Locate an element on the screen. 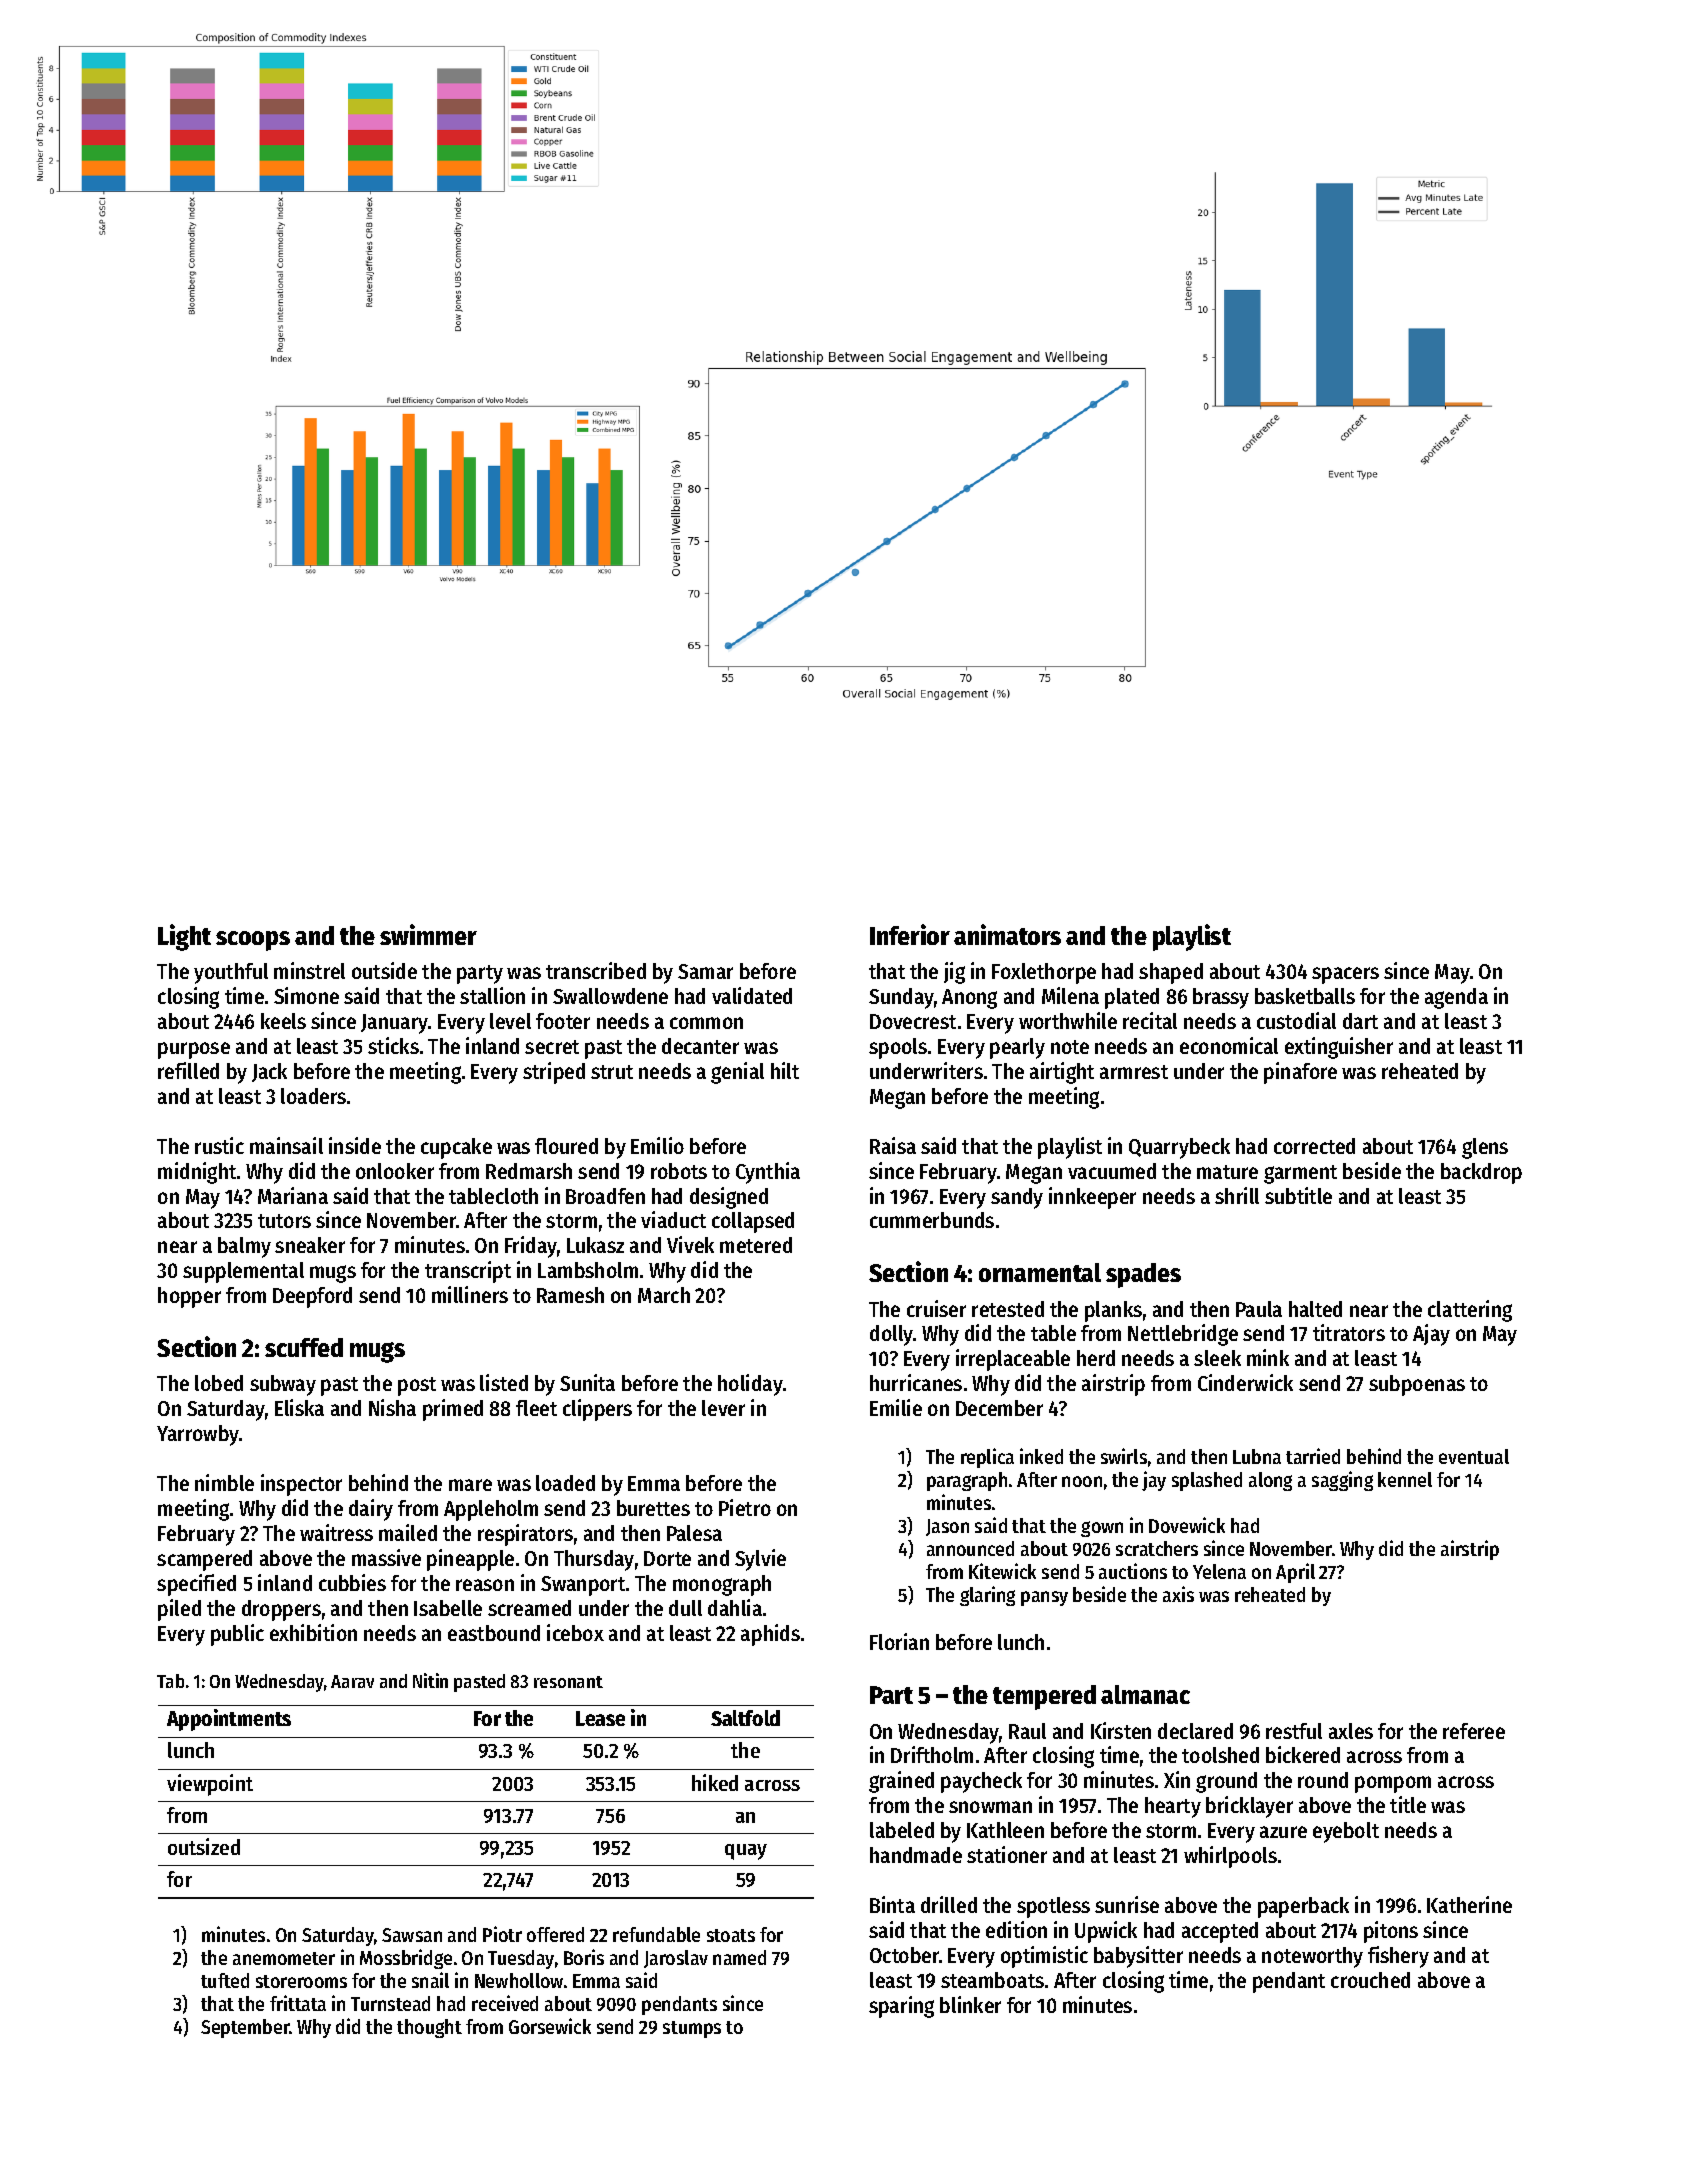 The image size is (1683, 2178). glens is located at coordinates (1485, 1148).
